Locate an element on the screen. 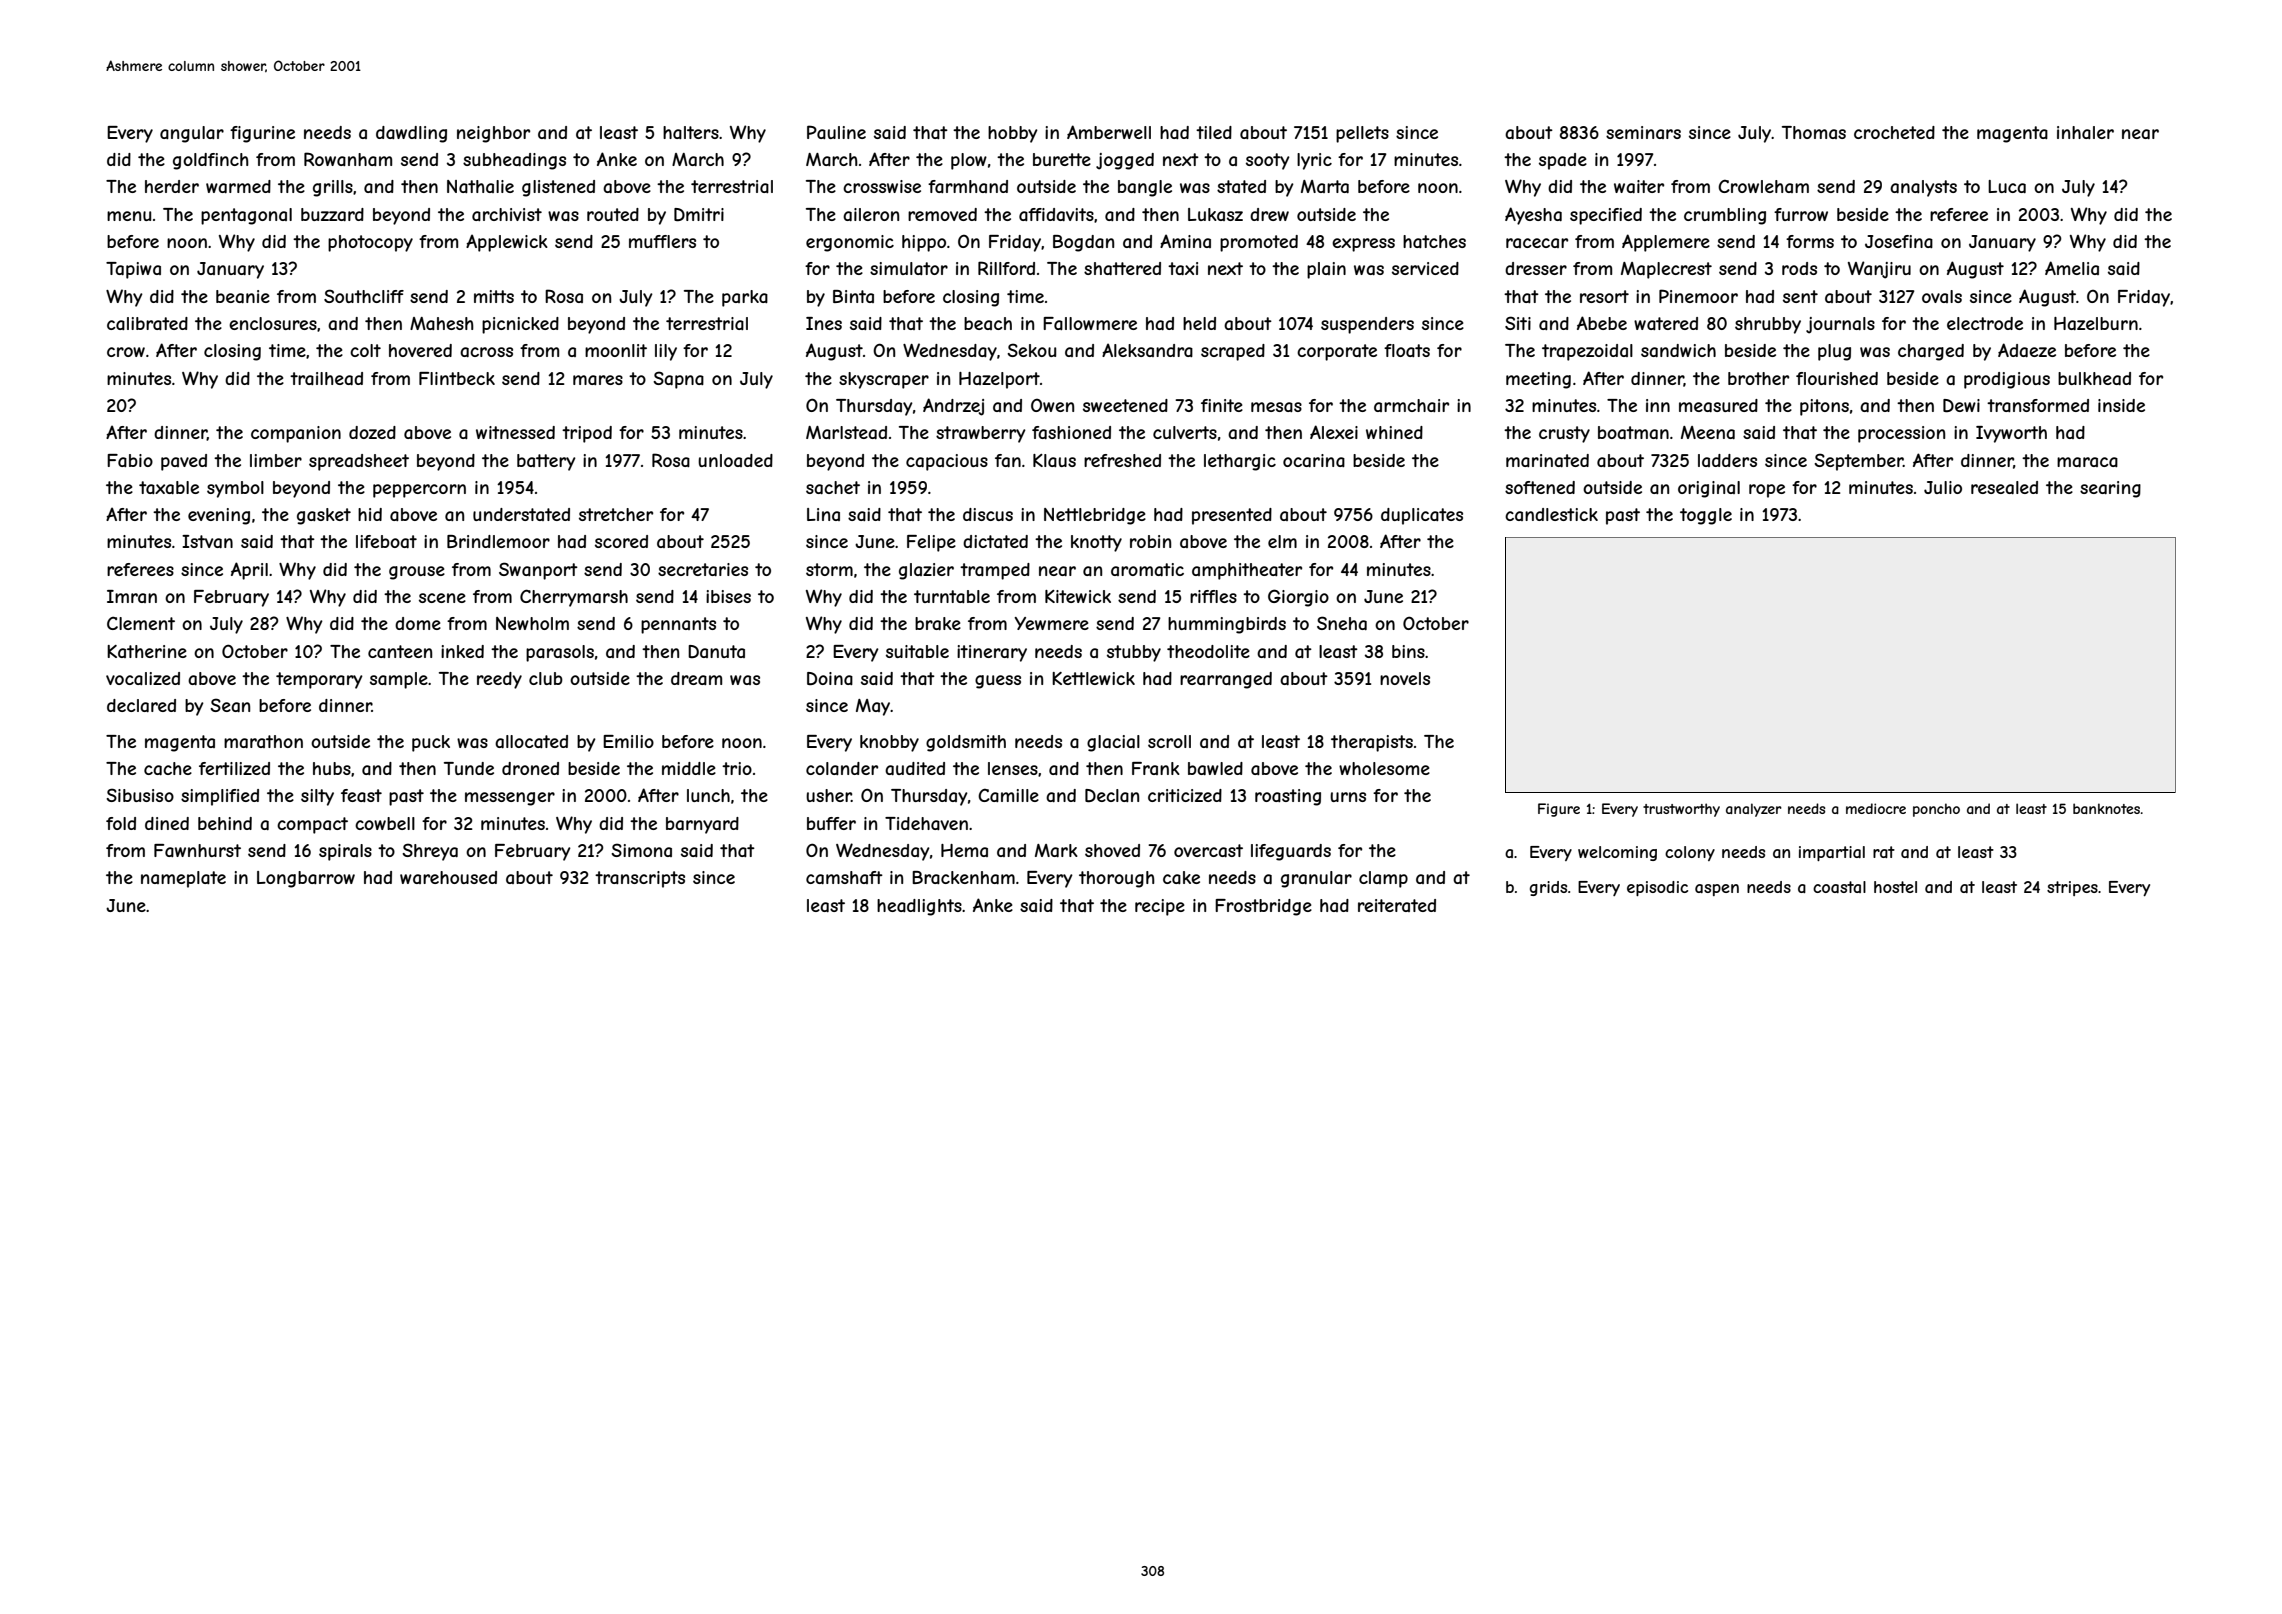  inhaler is located at coordinates (2085, 132).
